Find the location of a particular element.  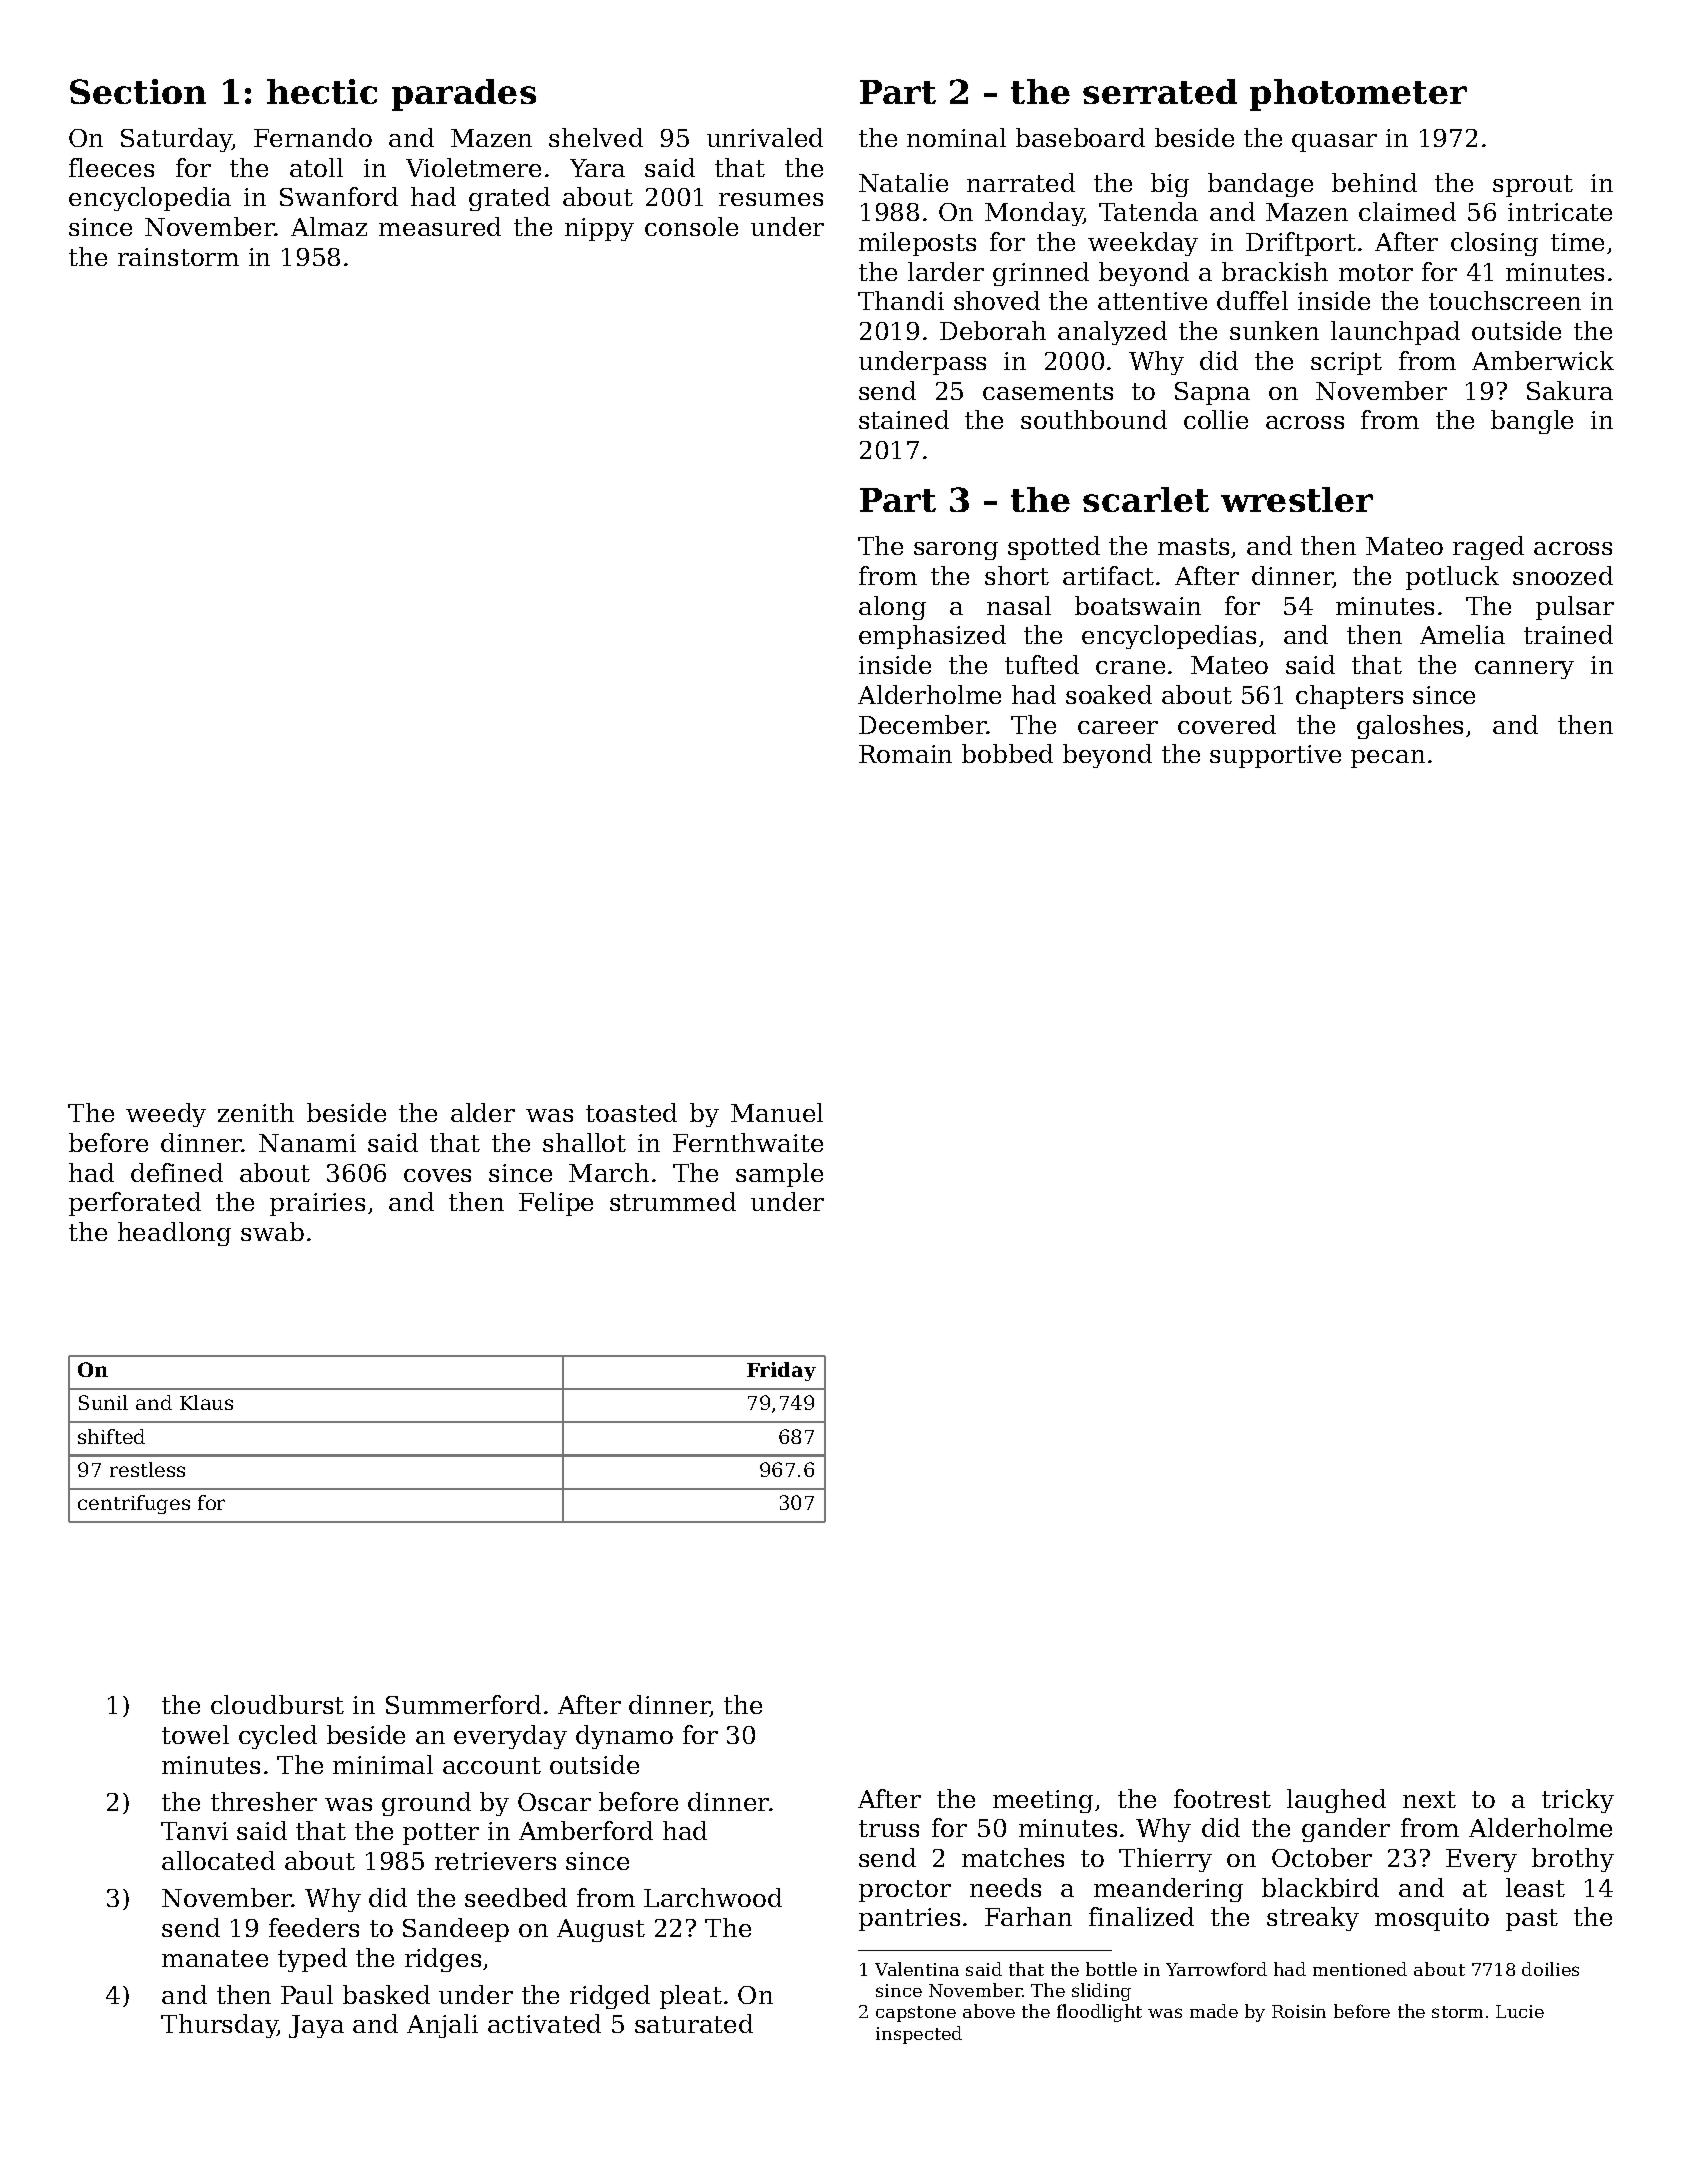

activated is located at coordinates (544, 2023).
